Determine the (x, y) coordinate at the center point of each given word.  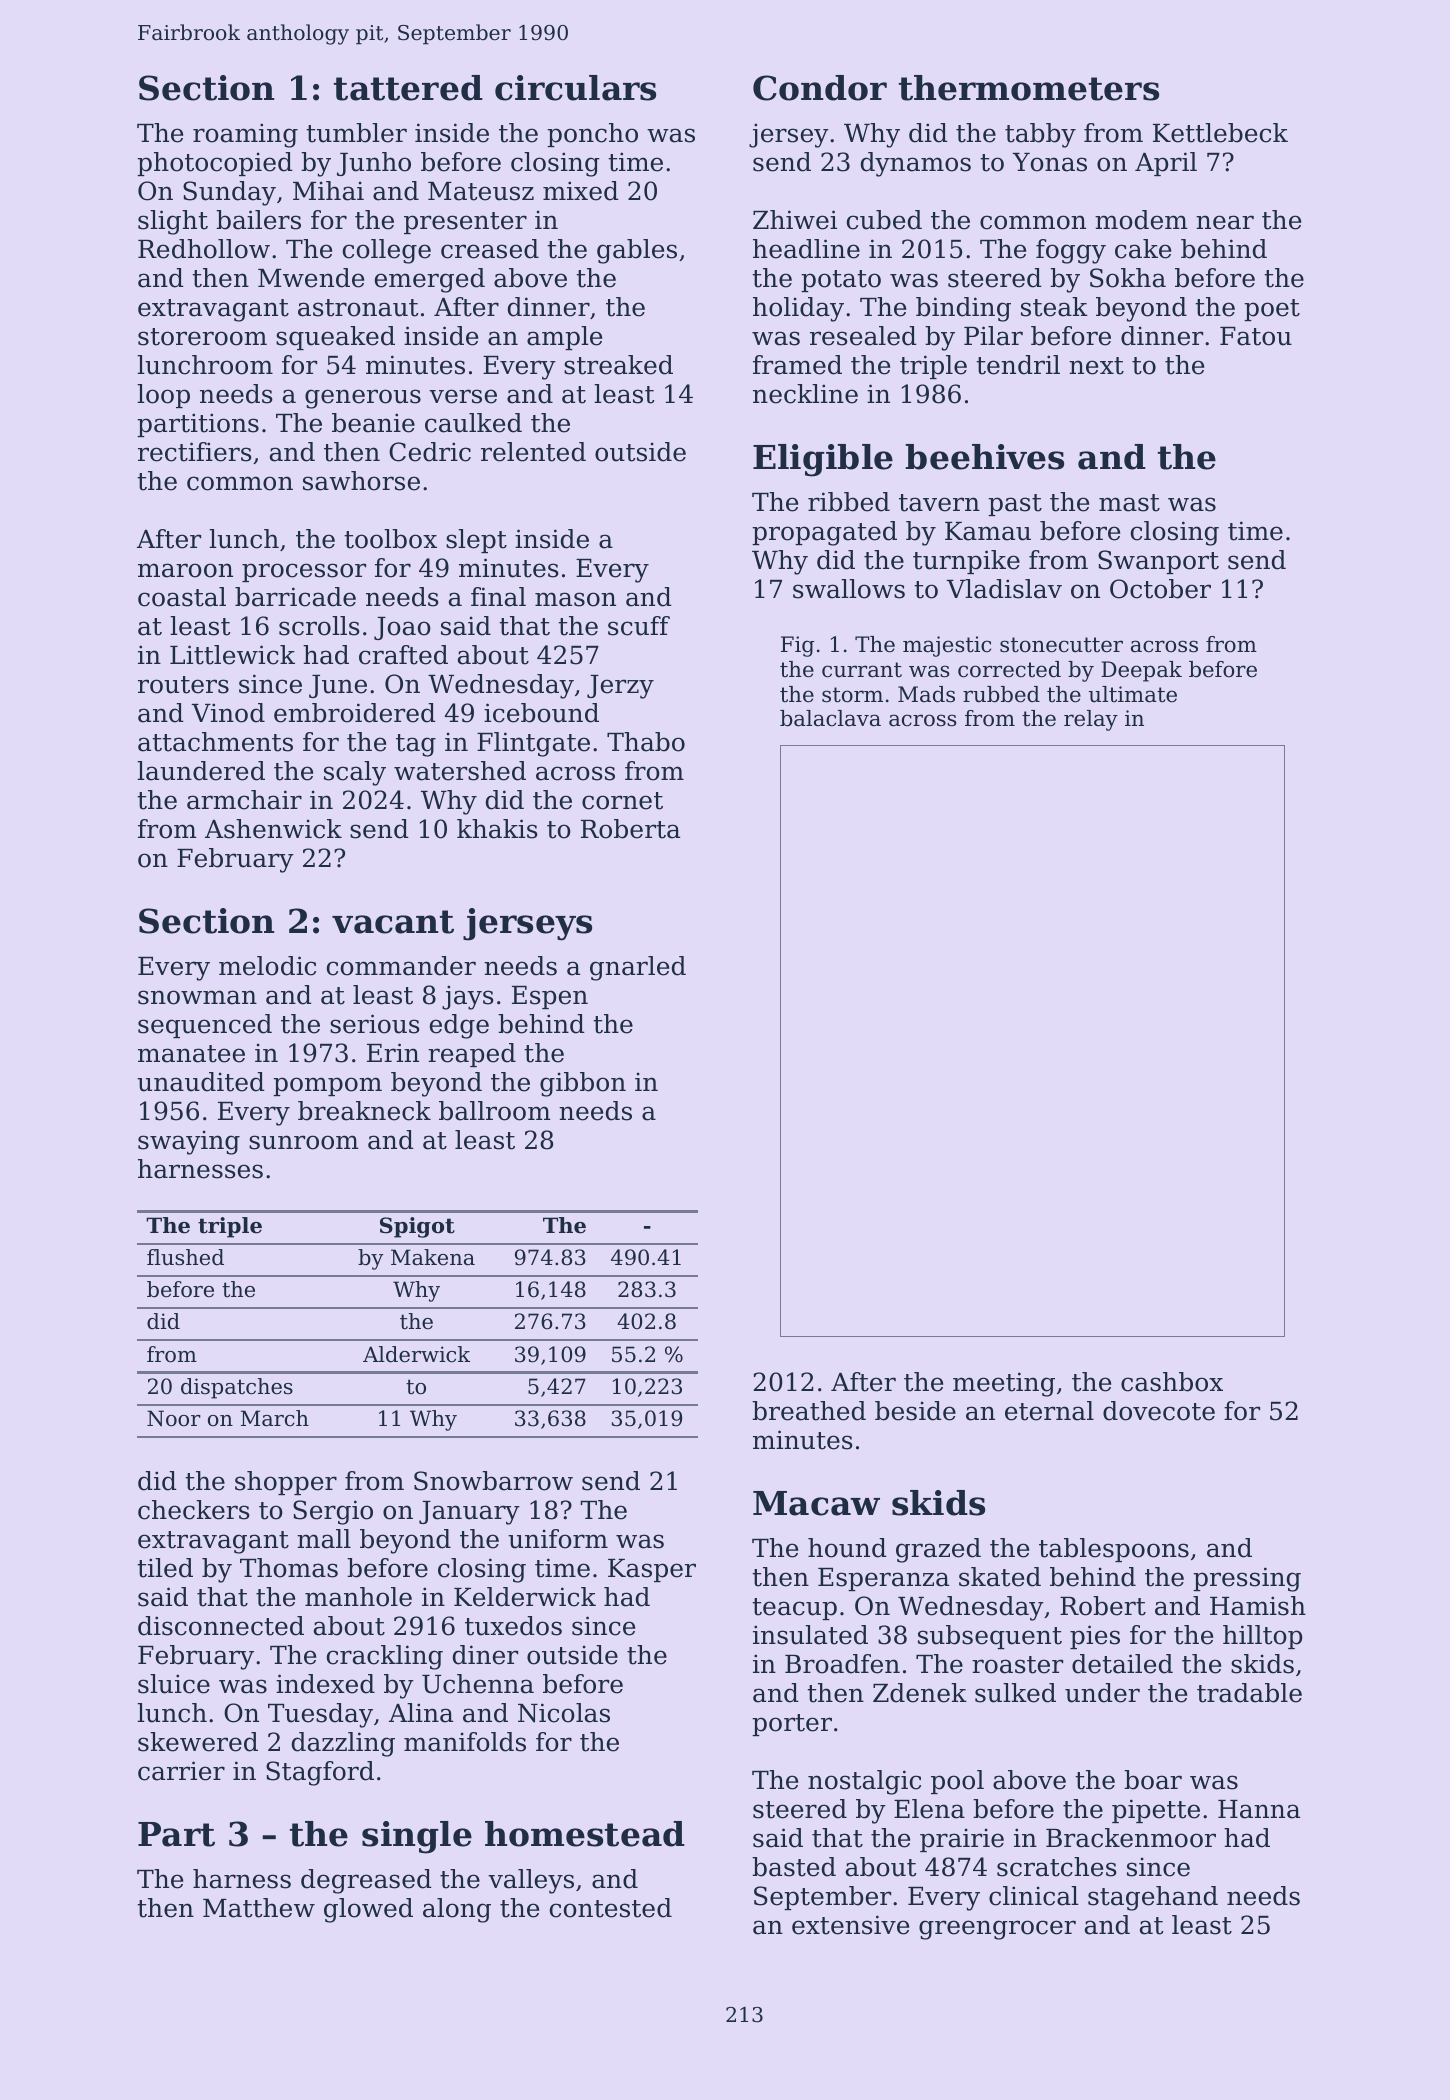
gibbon (583, 1084)
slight (173, 222)
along (457, 1910)
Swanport (1158, 562)
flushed (185, 1257)
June (338, 686)
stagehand (1153, 1898)
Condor (820, 88)
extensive (850, 1925)
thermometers (1029, 88)
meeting (1004, 1384)
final (498, 597)
